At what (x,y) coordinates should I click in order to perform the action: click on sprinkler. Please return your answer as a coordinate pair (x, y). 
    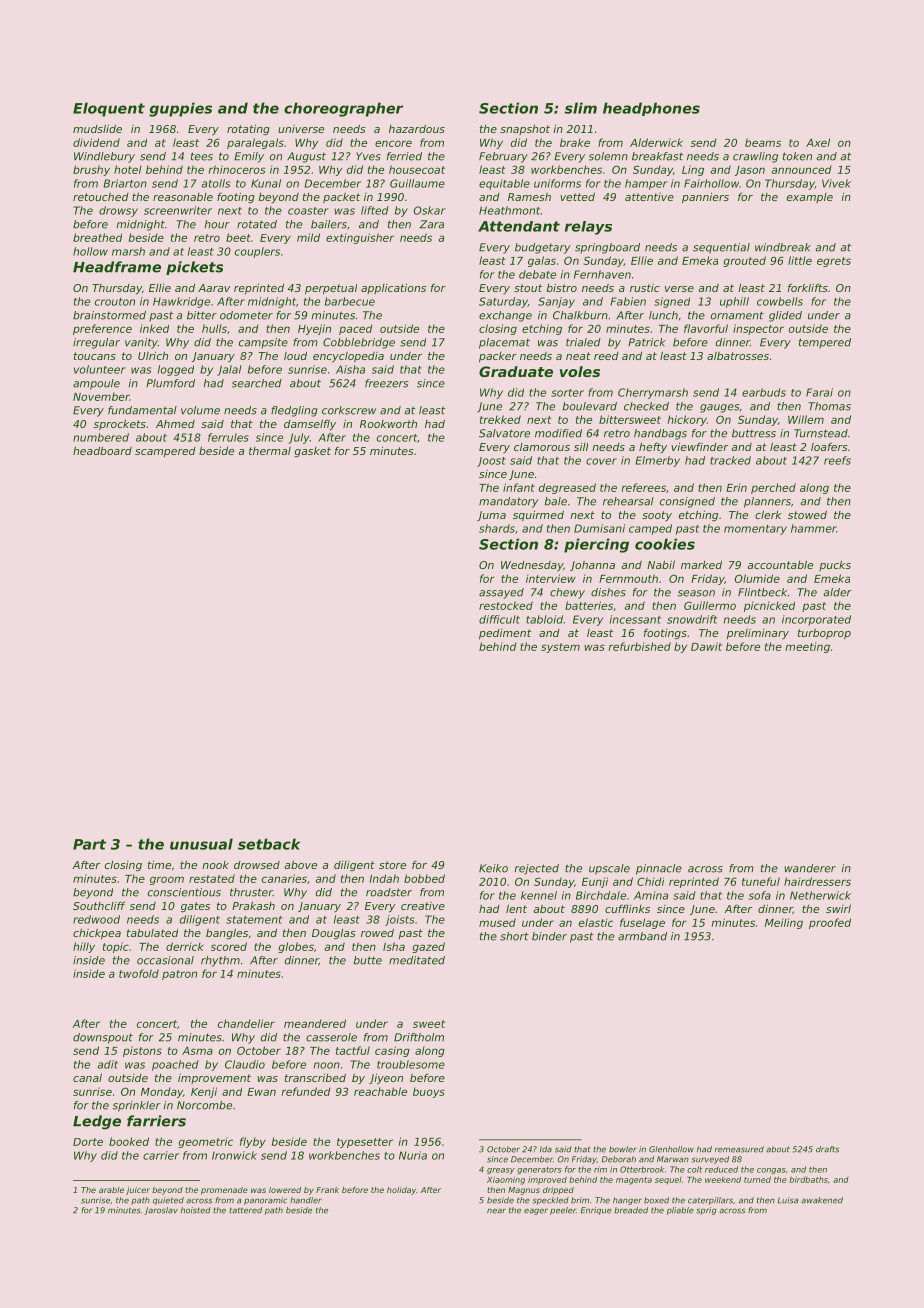
    Looking at the image, I should click on (136, 1106).
